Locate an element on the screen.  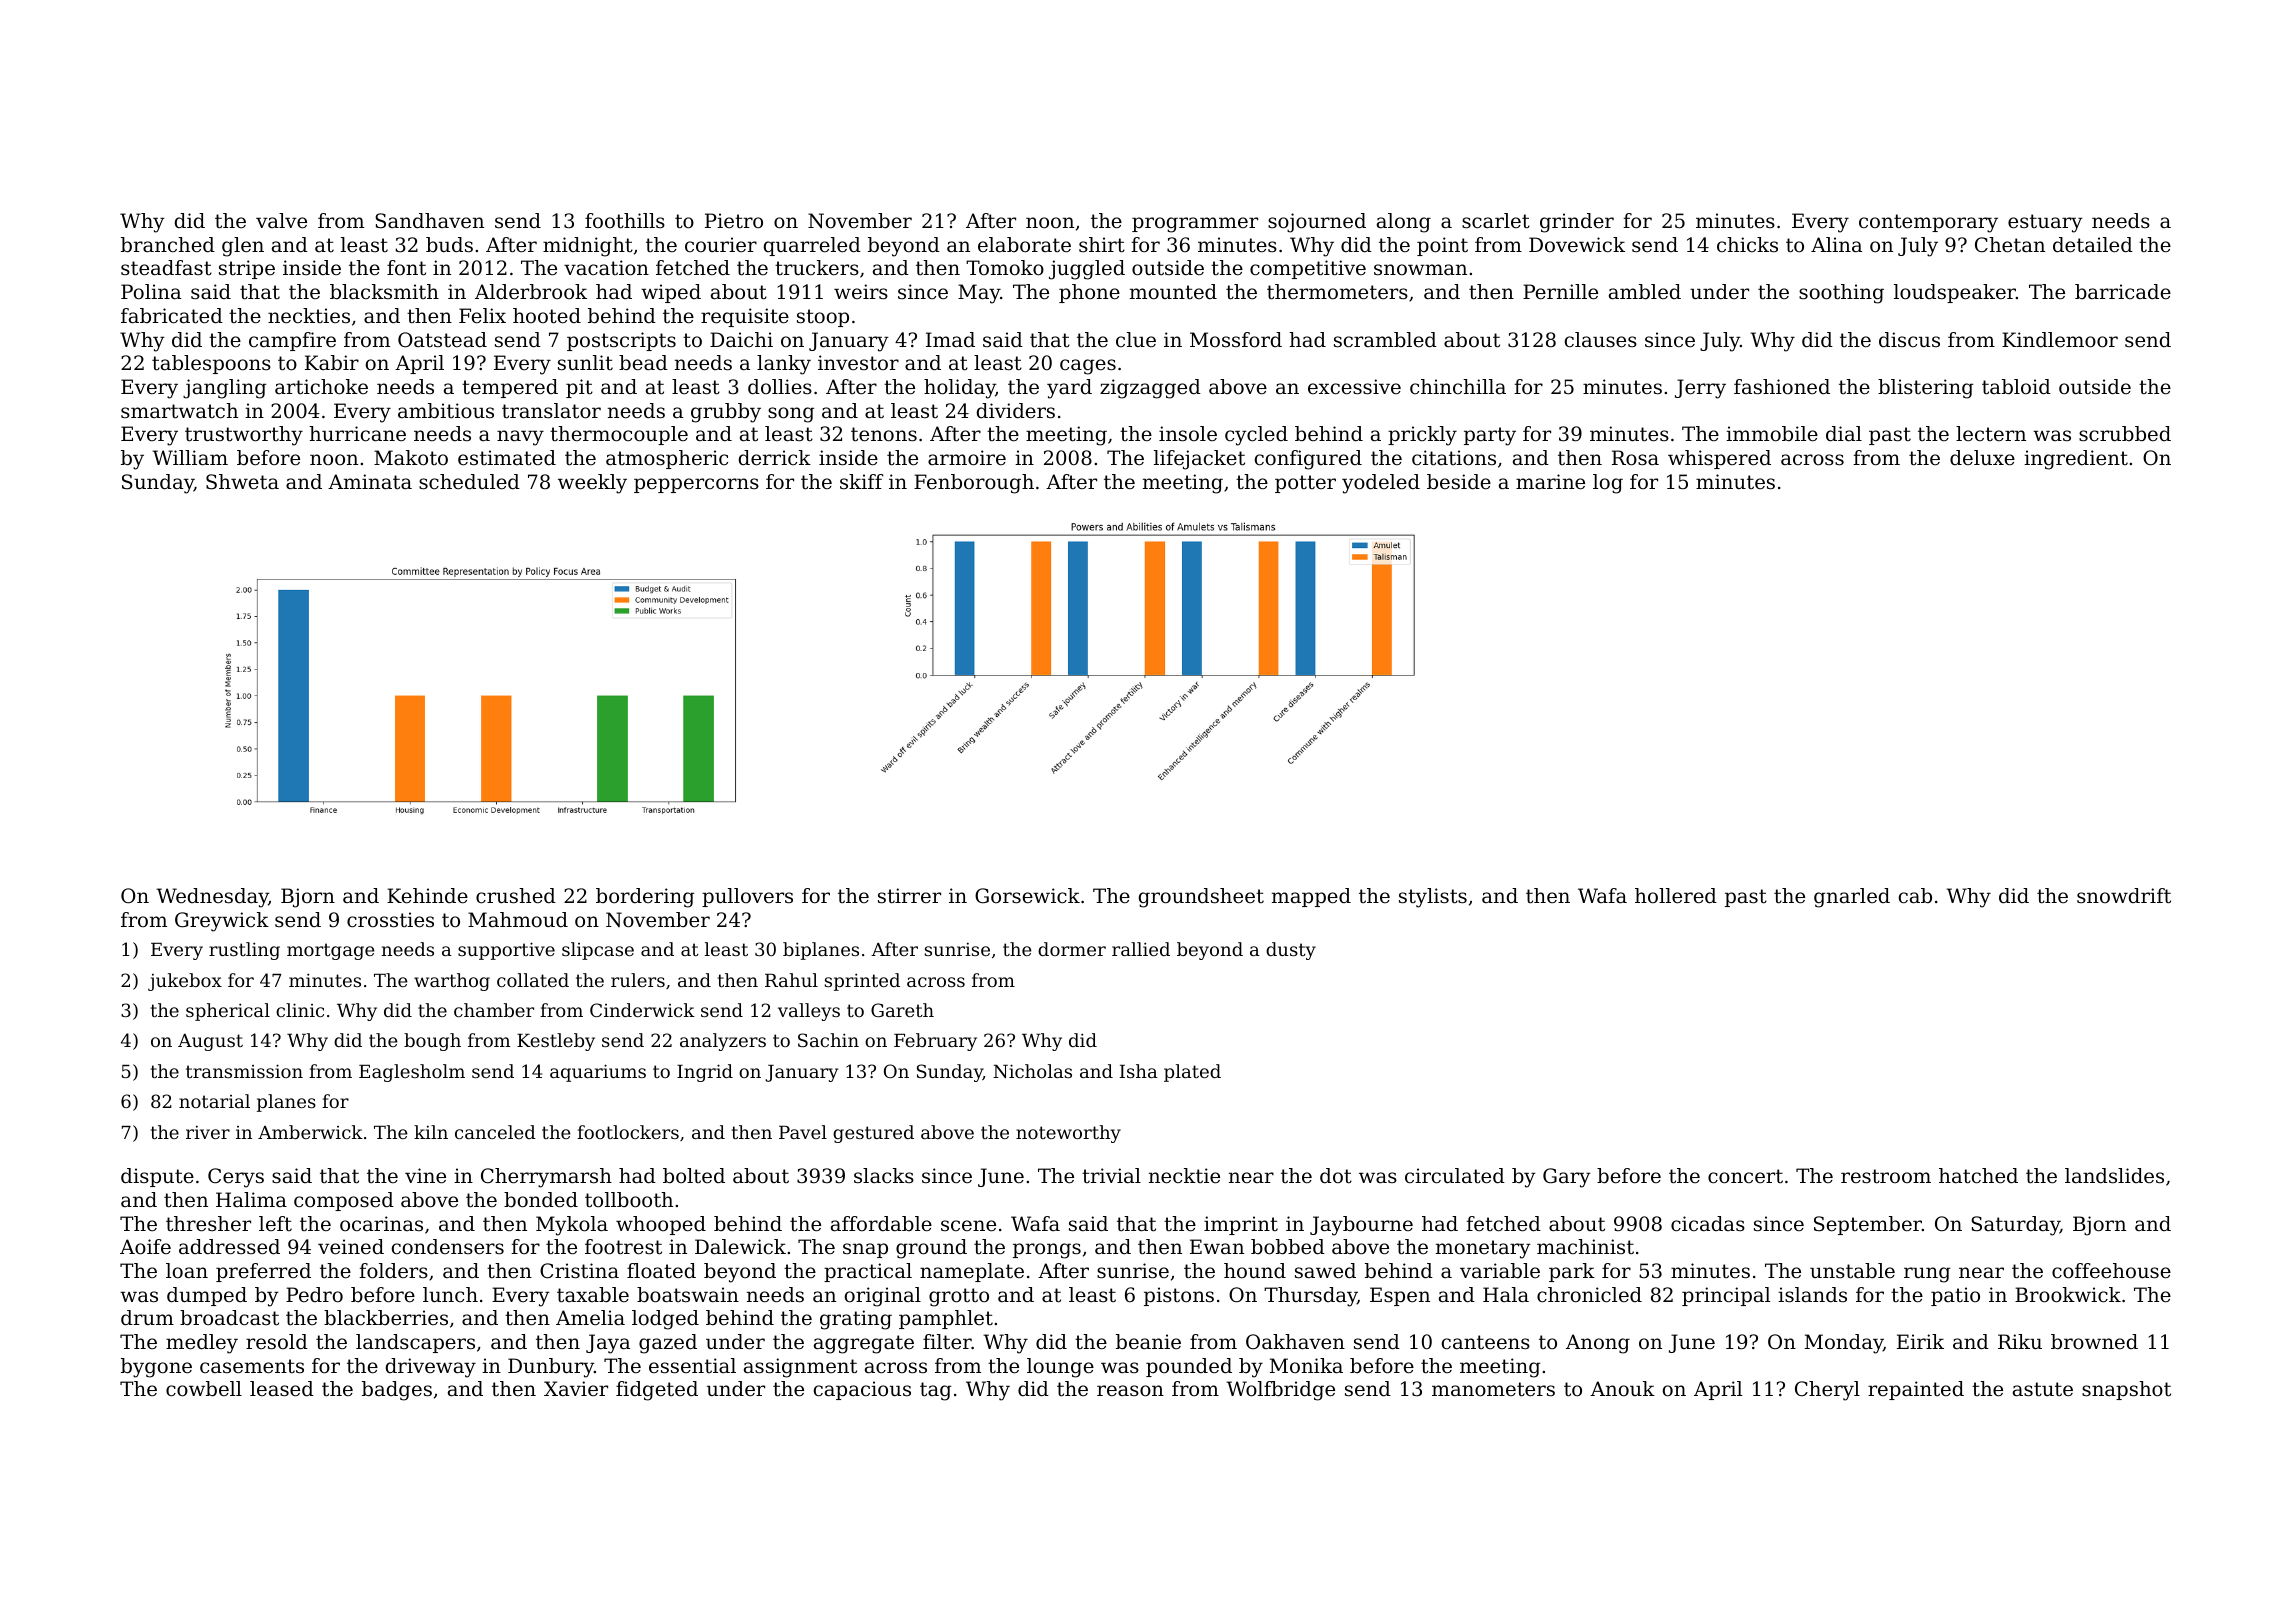
hollered is located at coordinates (1676, 896).
